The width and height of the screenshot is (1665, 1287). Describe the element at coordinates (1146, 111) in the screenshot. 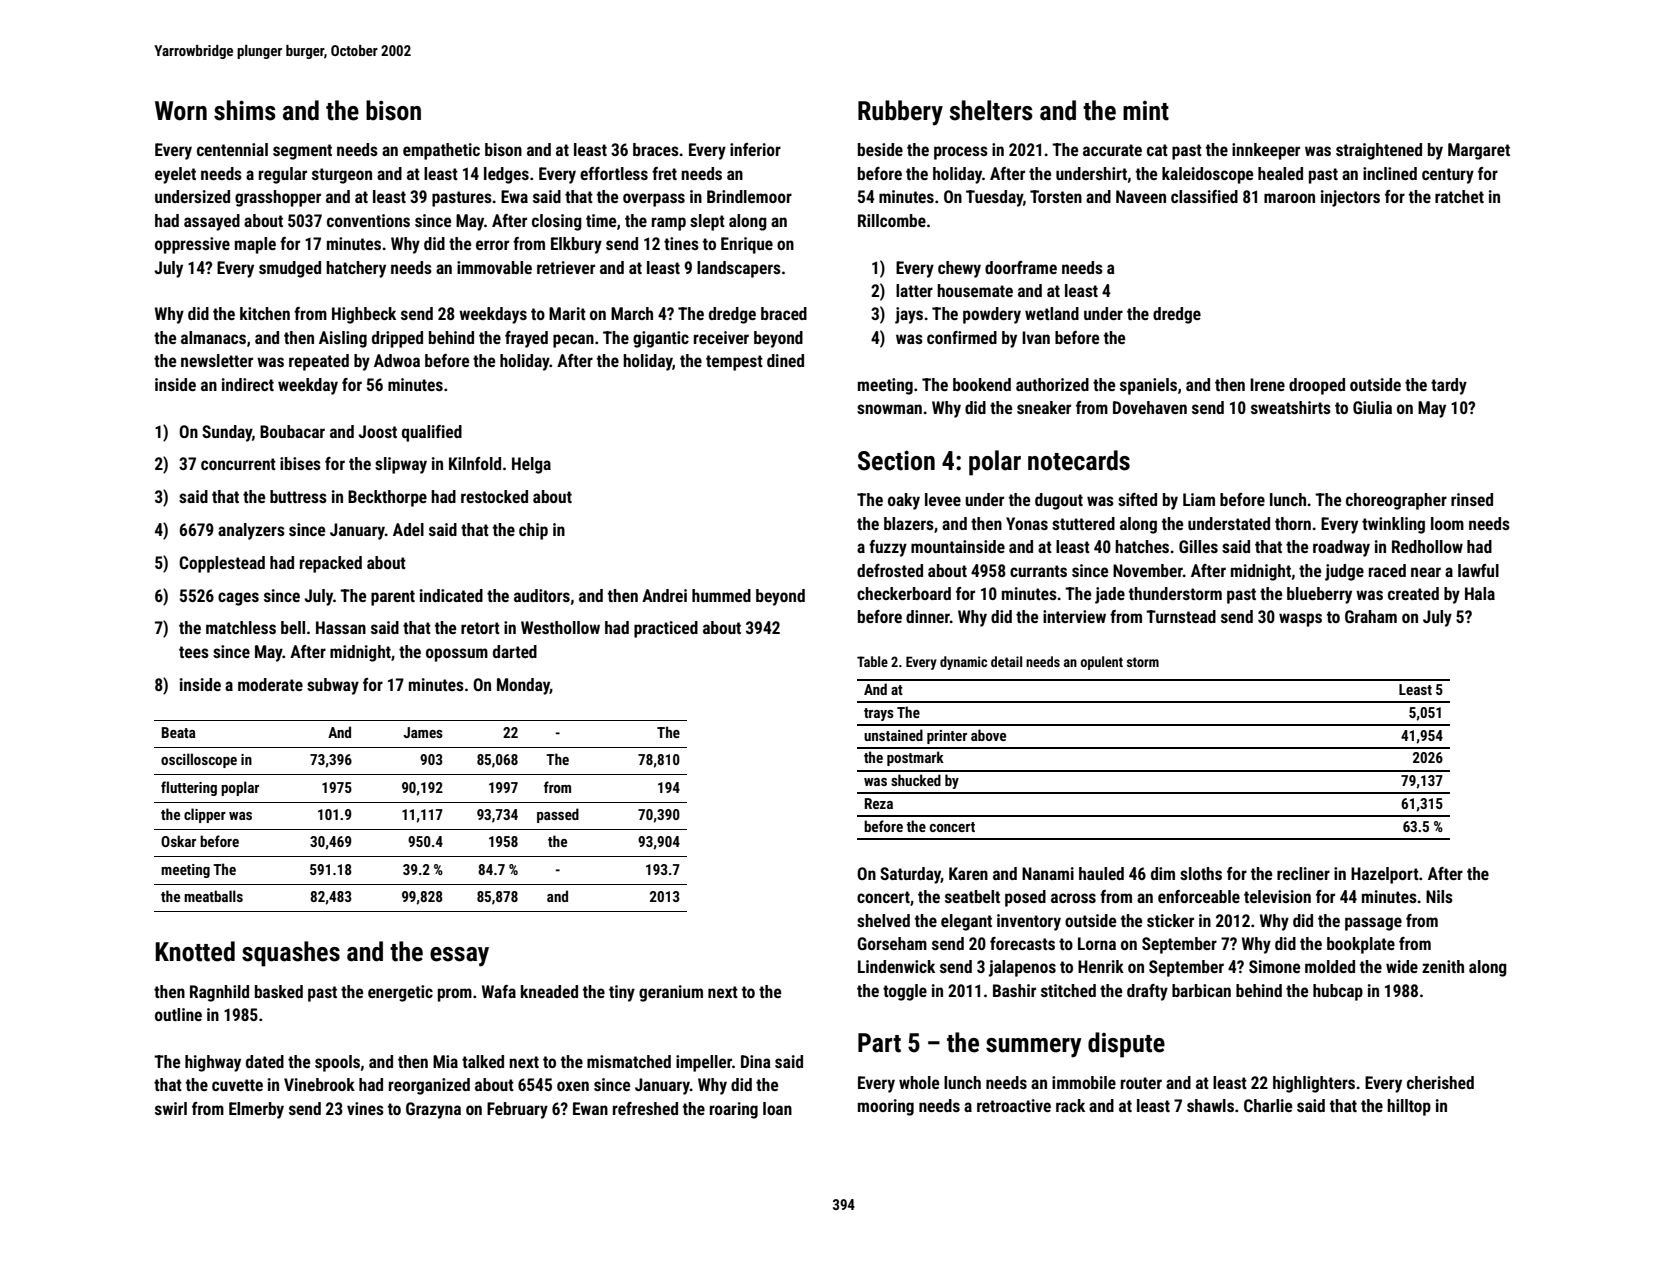

I see `mint` at that location.
